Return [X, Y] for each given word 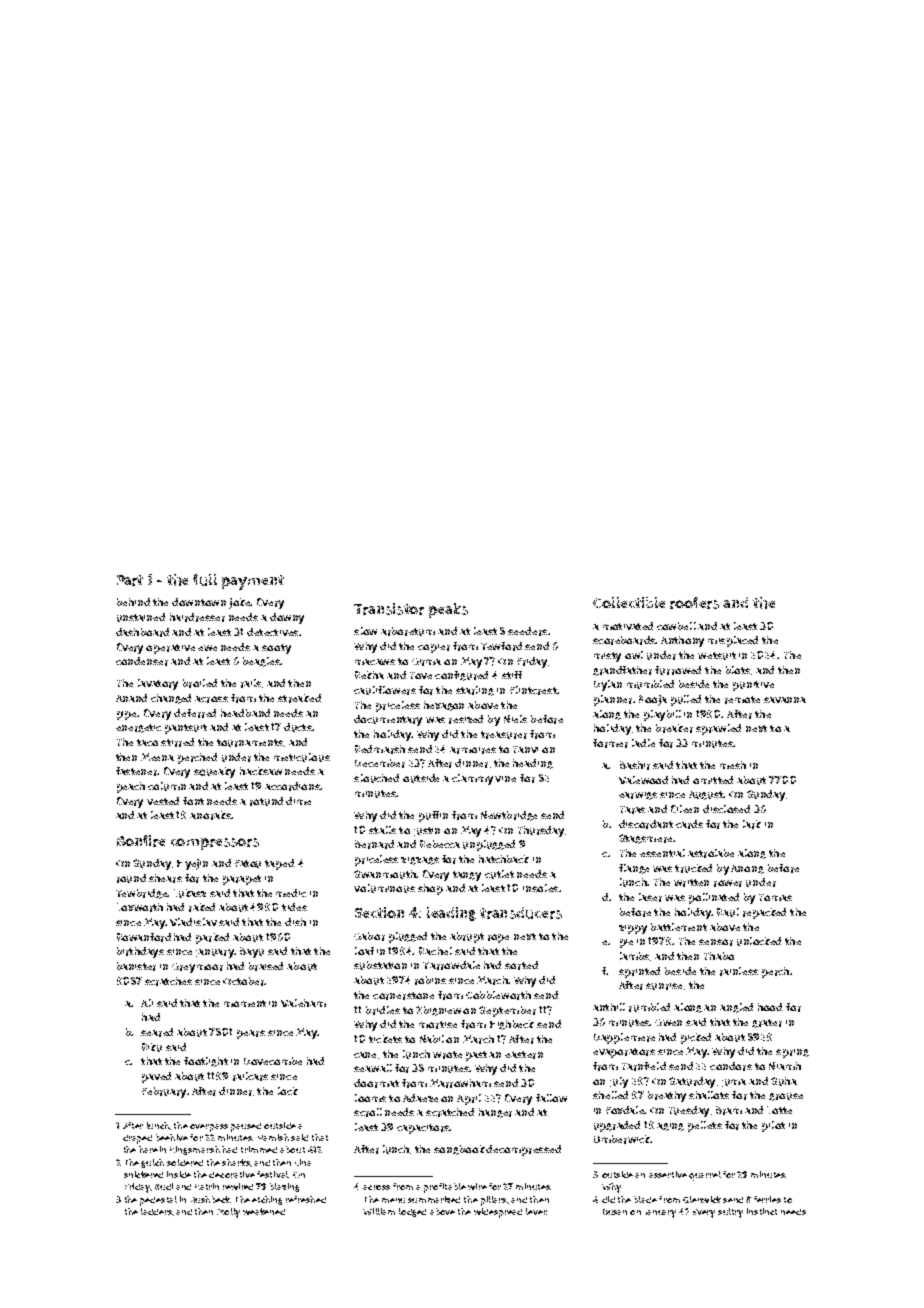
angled [736, 1008]
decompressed [523, 1150]
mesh [733, 765]
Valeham [303, 1003]
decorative [232, 1174]
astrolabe [711, 853]
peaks [448, 610]
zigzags [420, 861]
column [167, 786]
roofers [694, 603]
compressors [215, 844]
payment [253, 582]
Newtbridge [509, 816]
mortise [438, 1025]
